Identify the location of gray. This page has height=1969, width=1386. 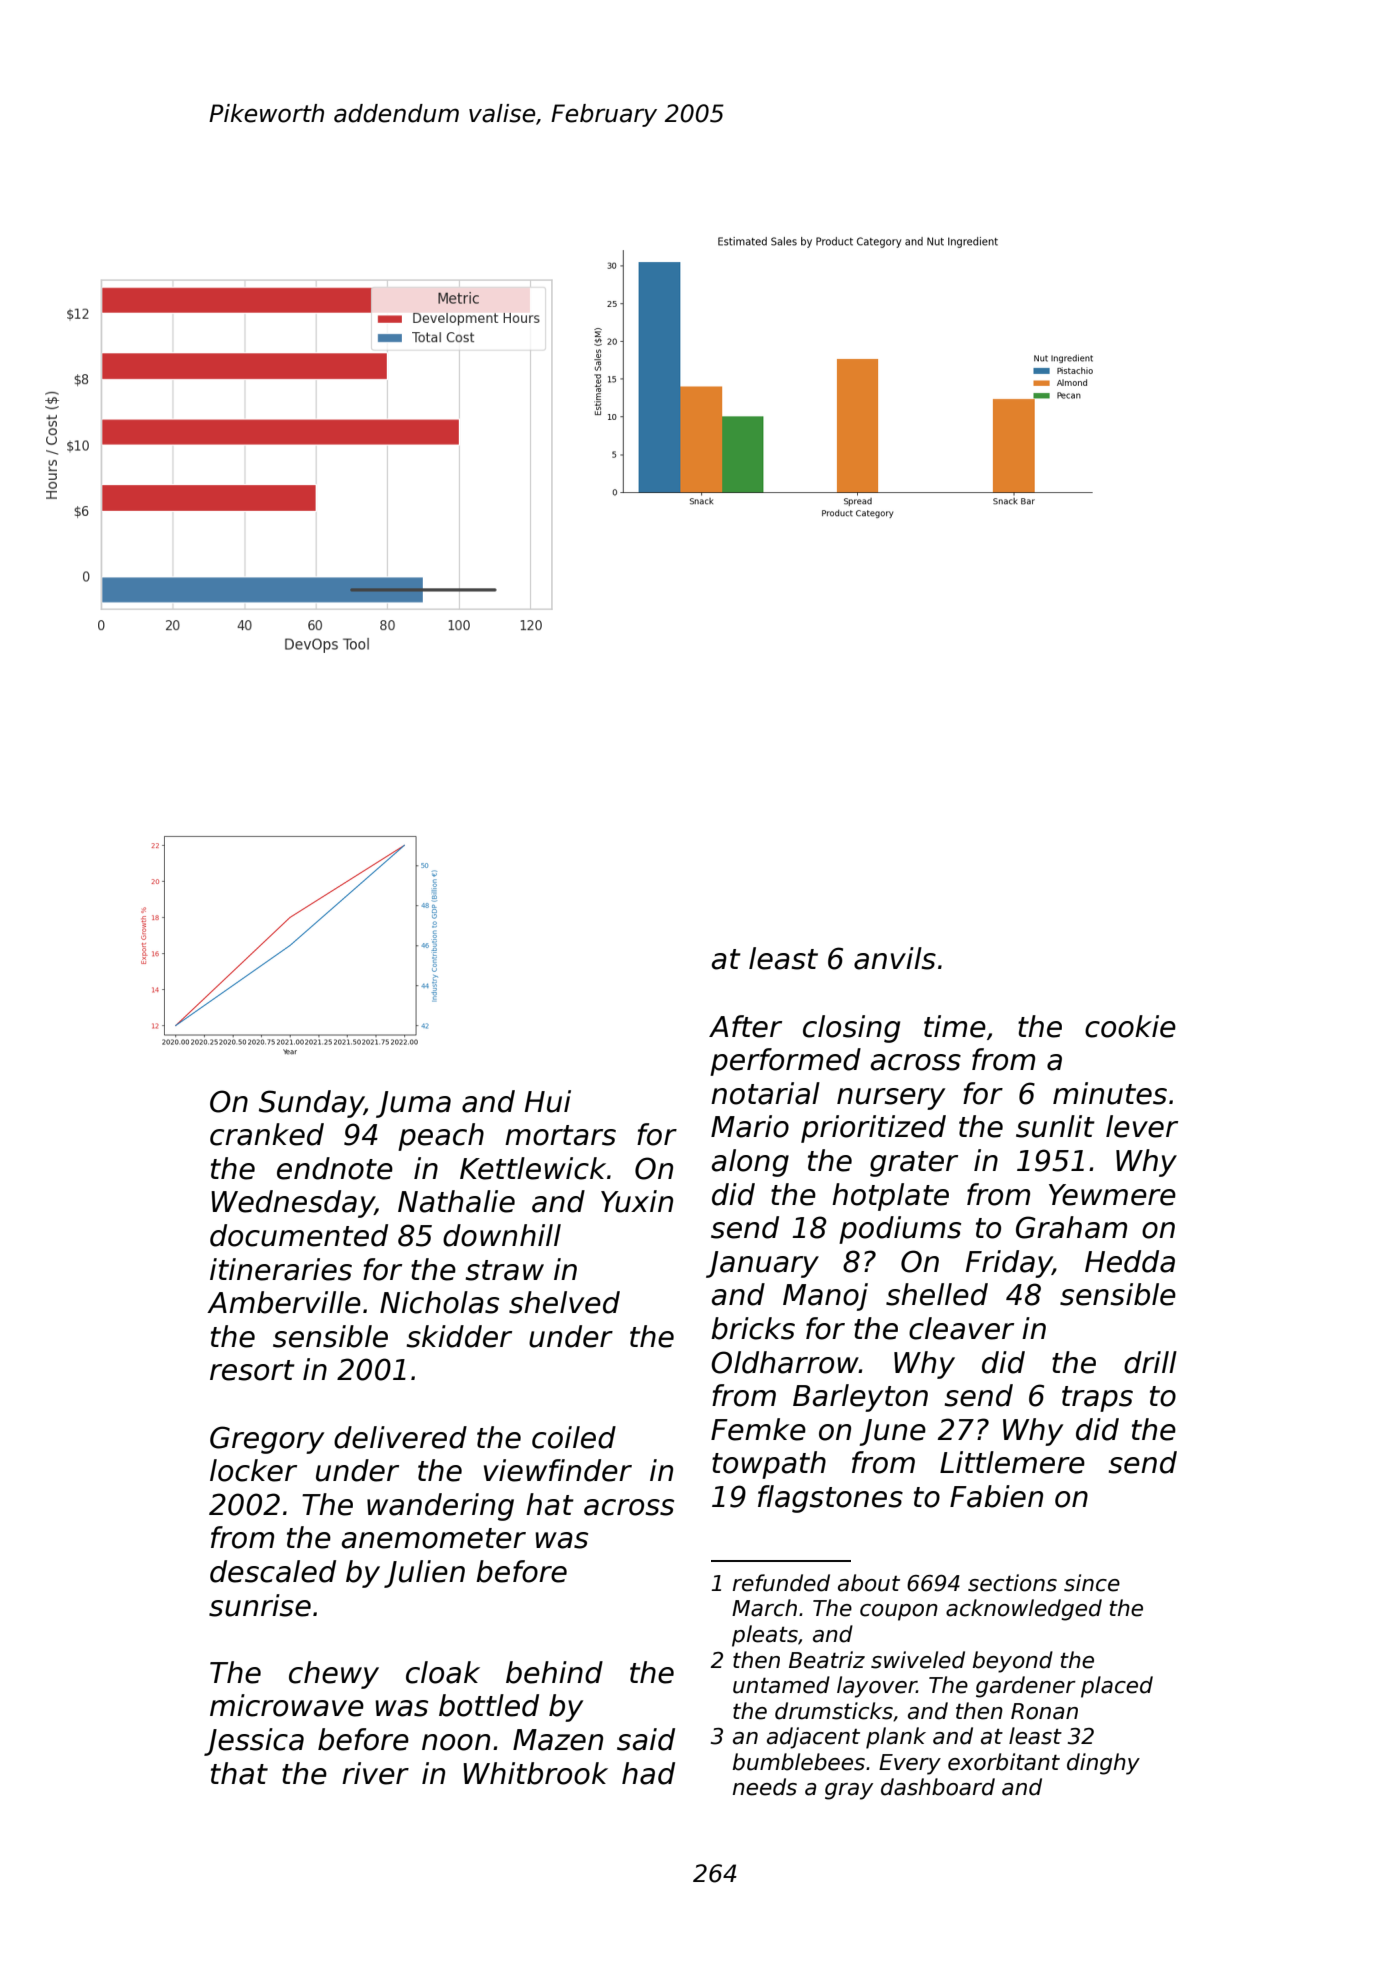
(849, 1791).
